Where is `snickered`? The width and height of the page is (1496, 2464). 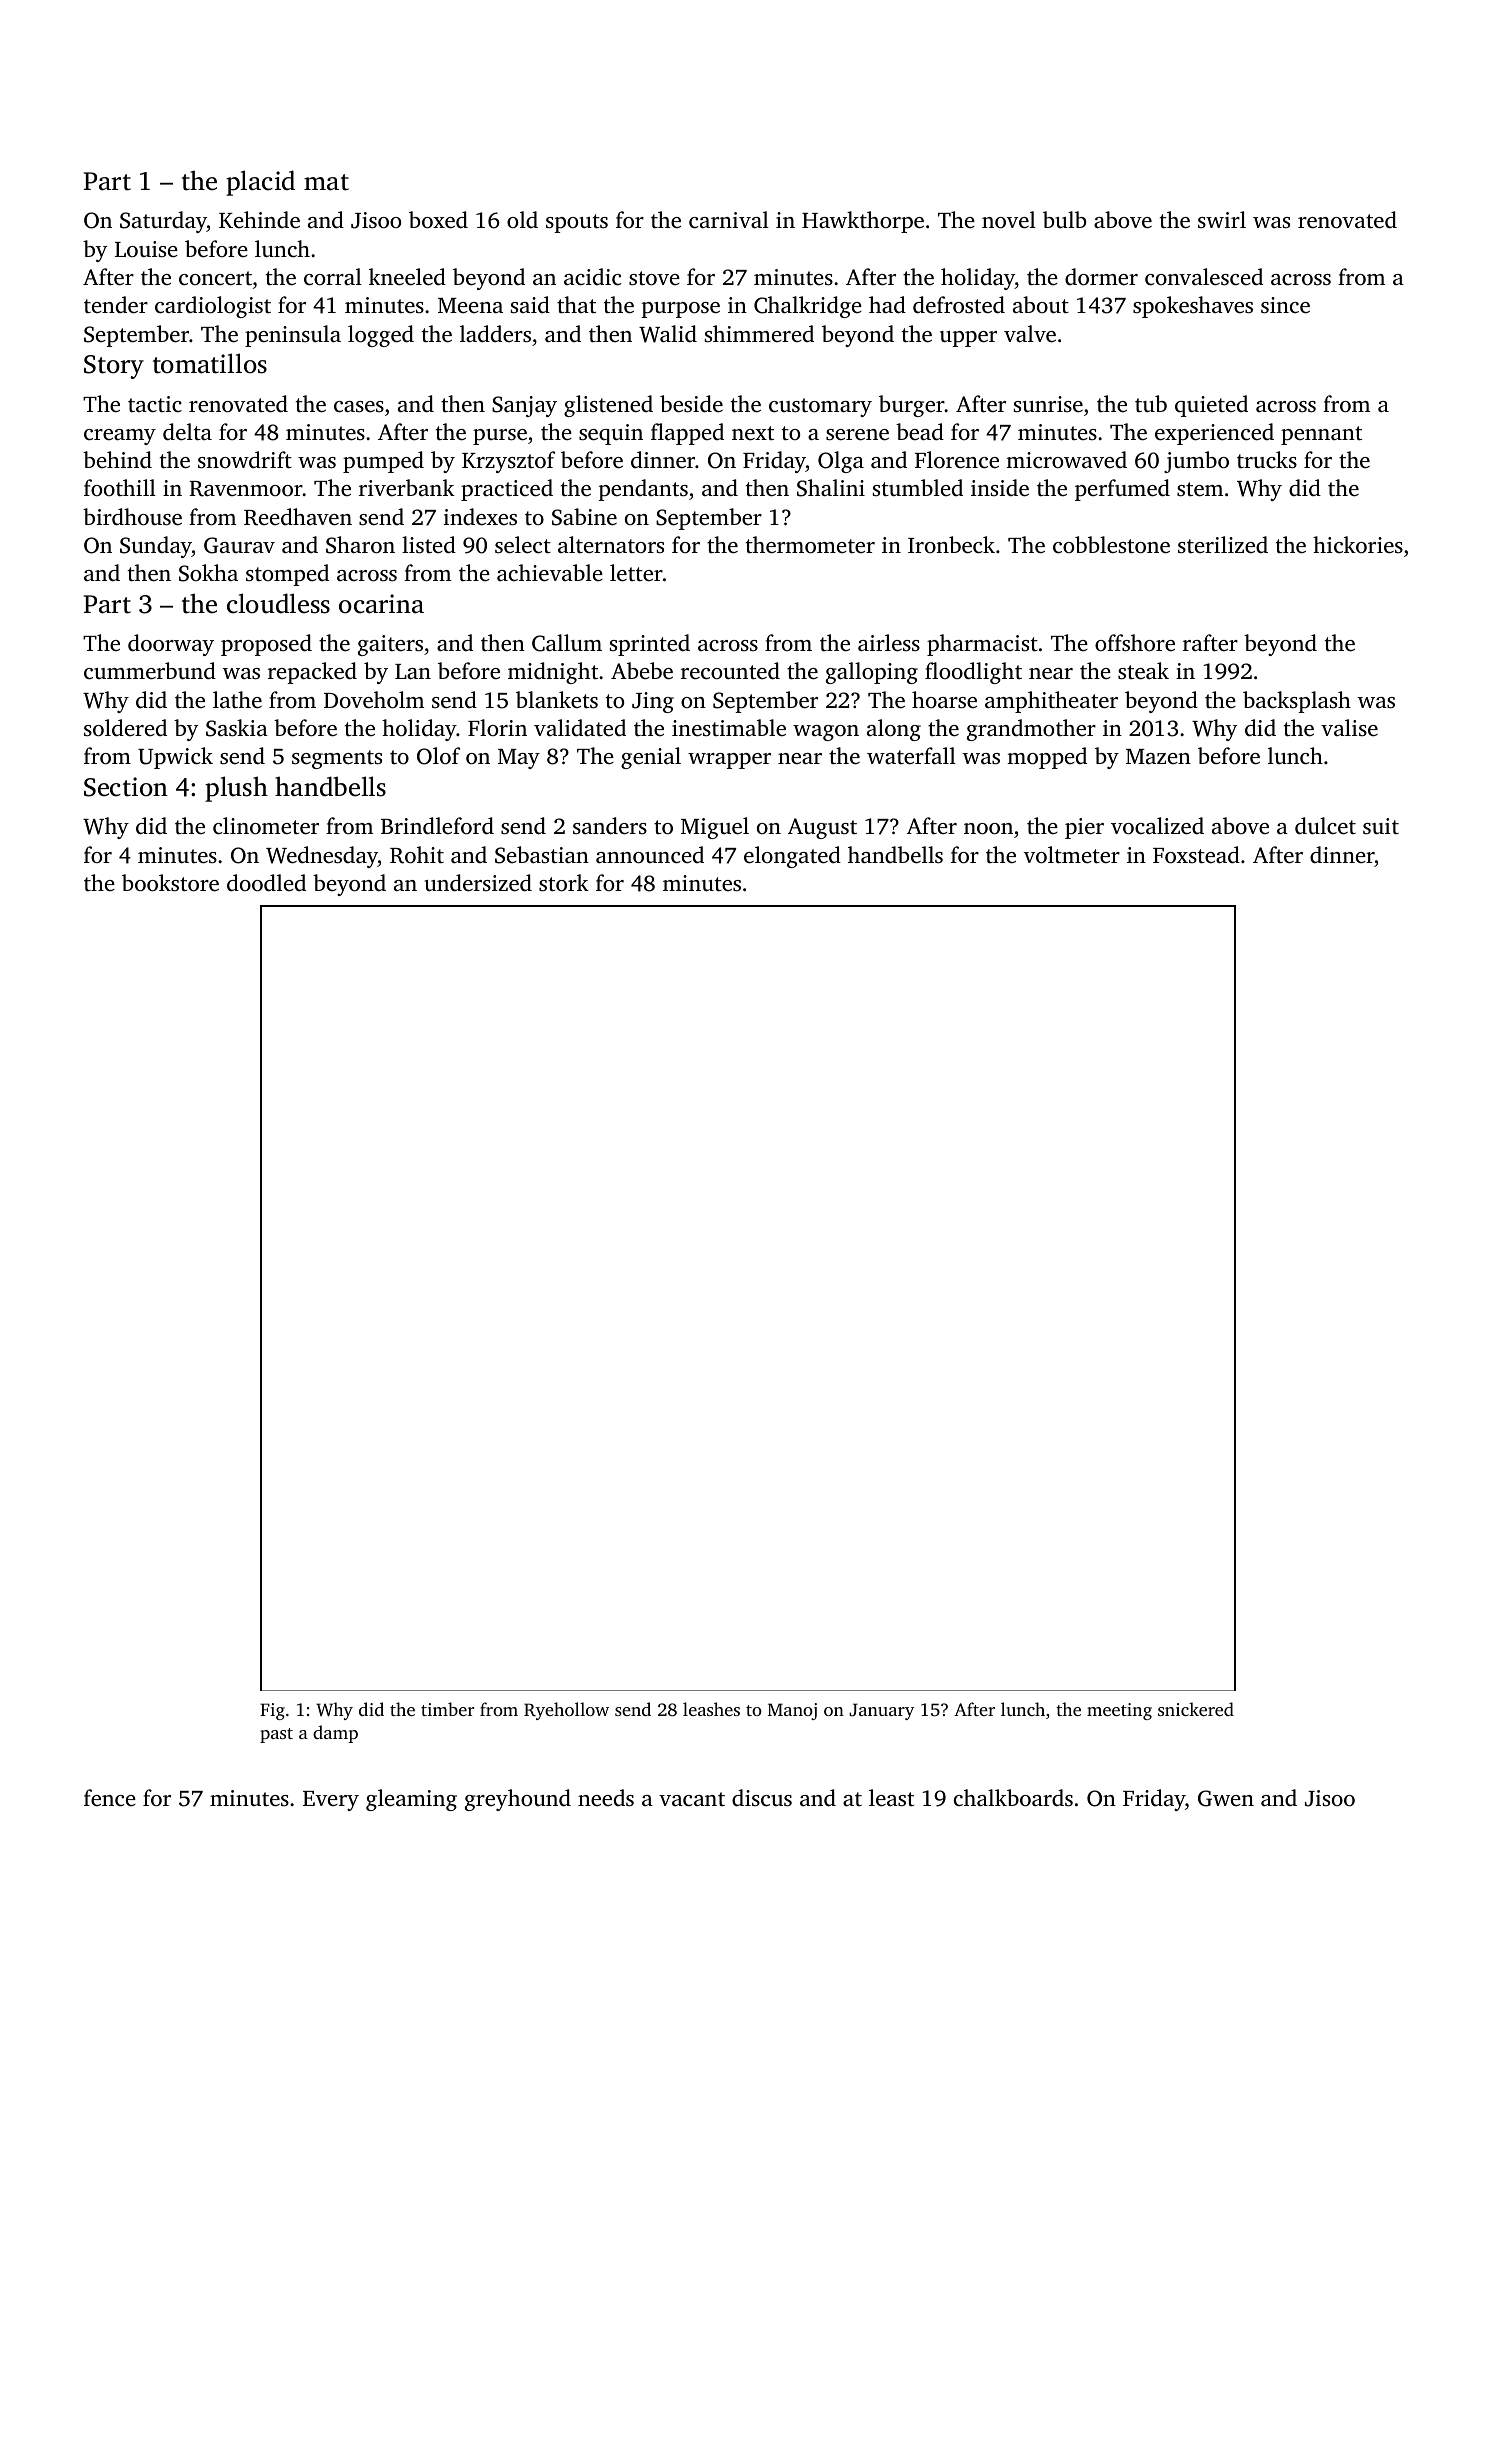 snickered is located at coordinates (1196, 1709).
